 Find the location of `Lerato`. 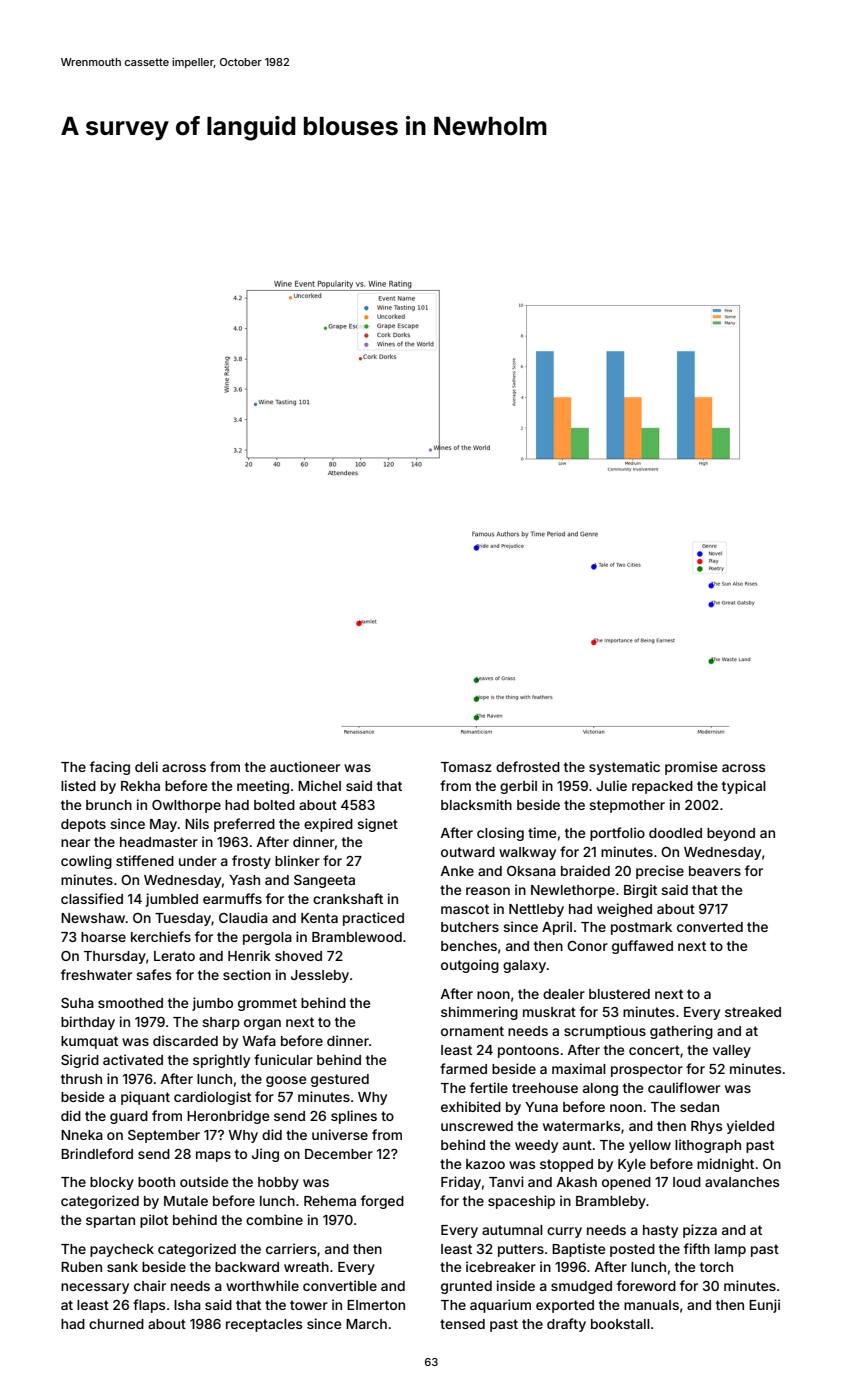

Lerato is located at coordinates (174, 956).
